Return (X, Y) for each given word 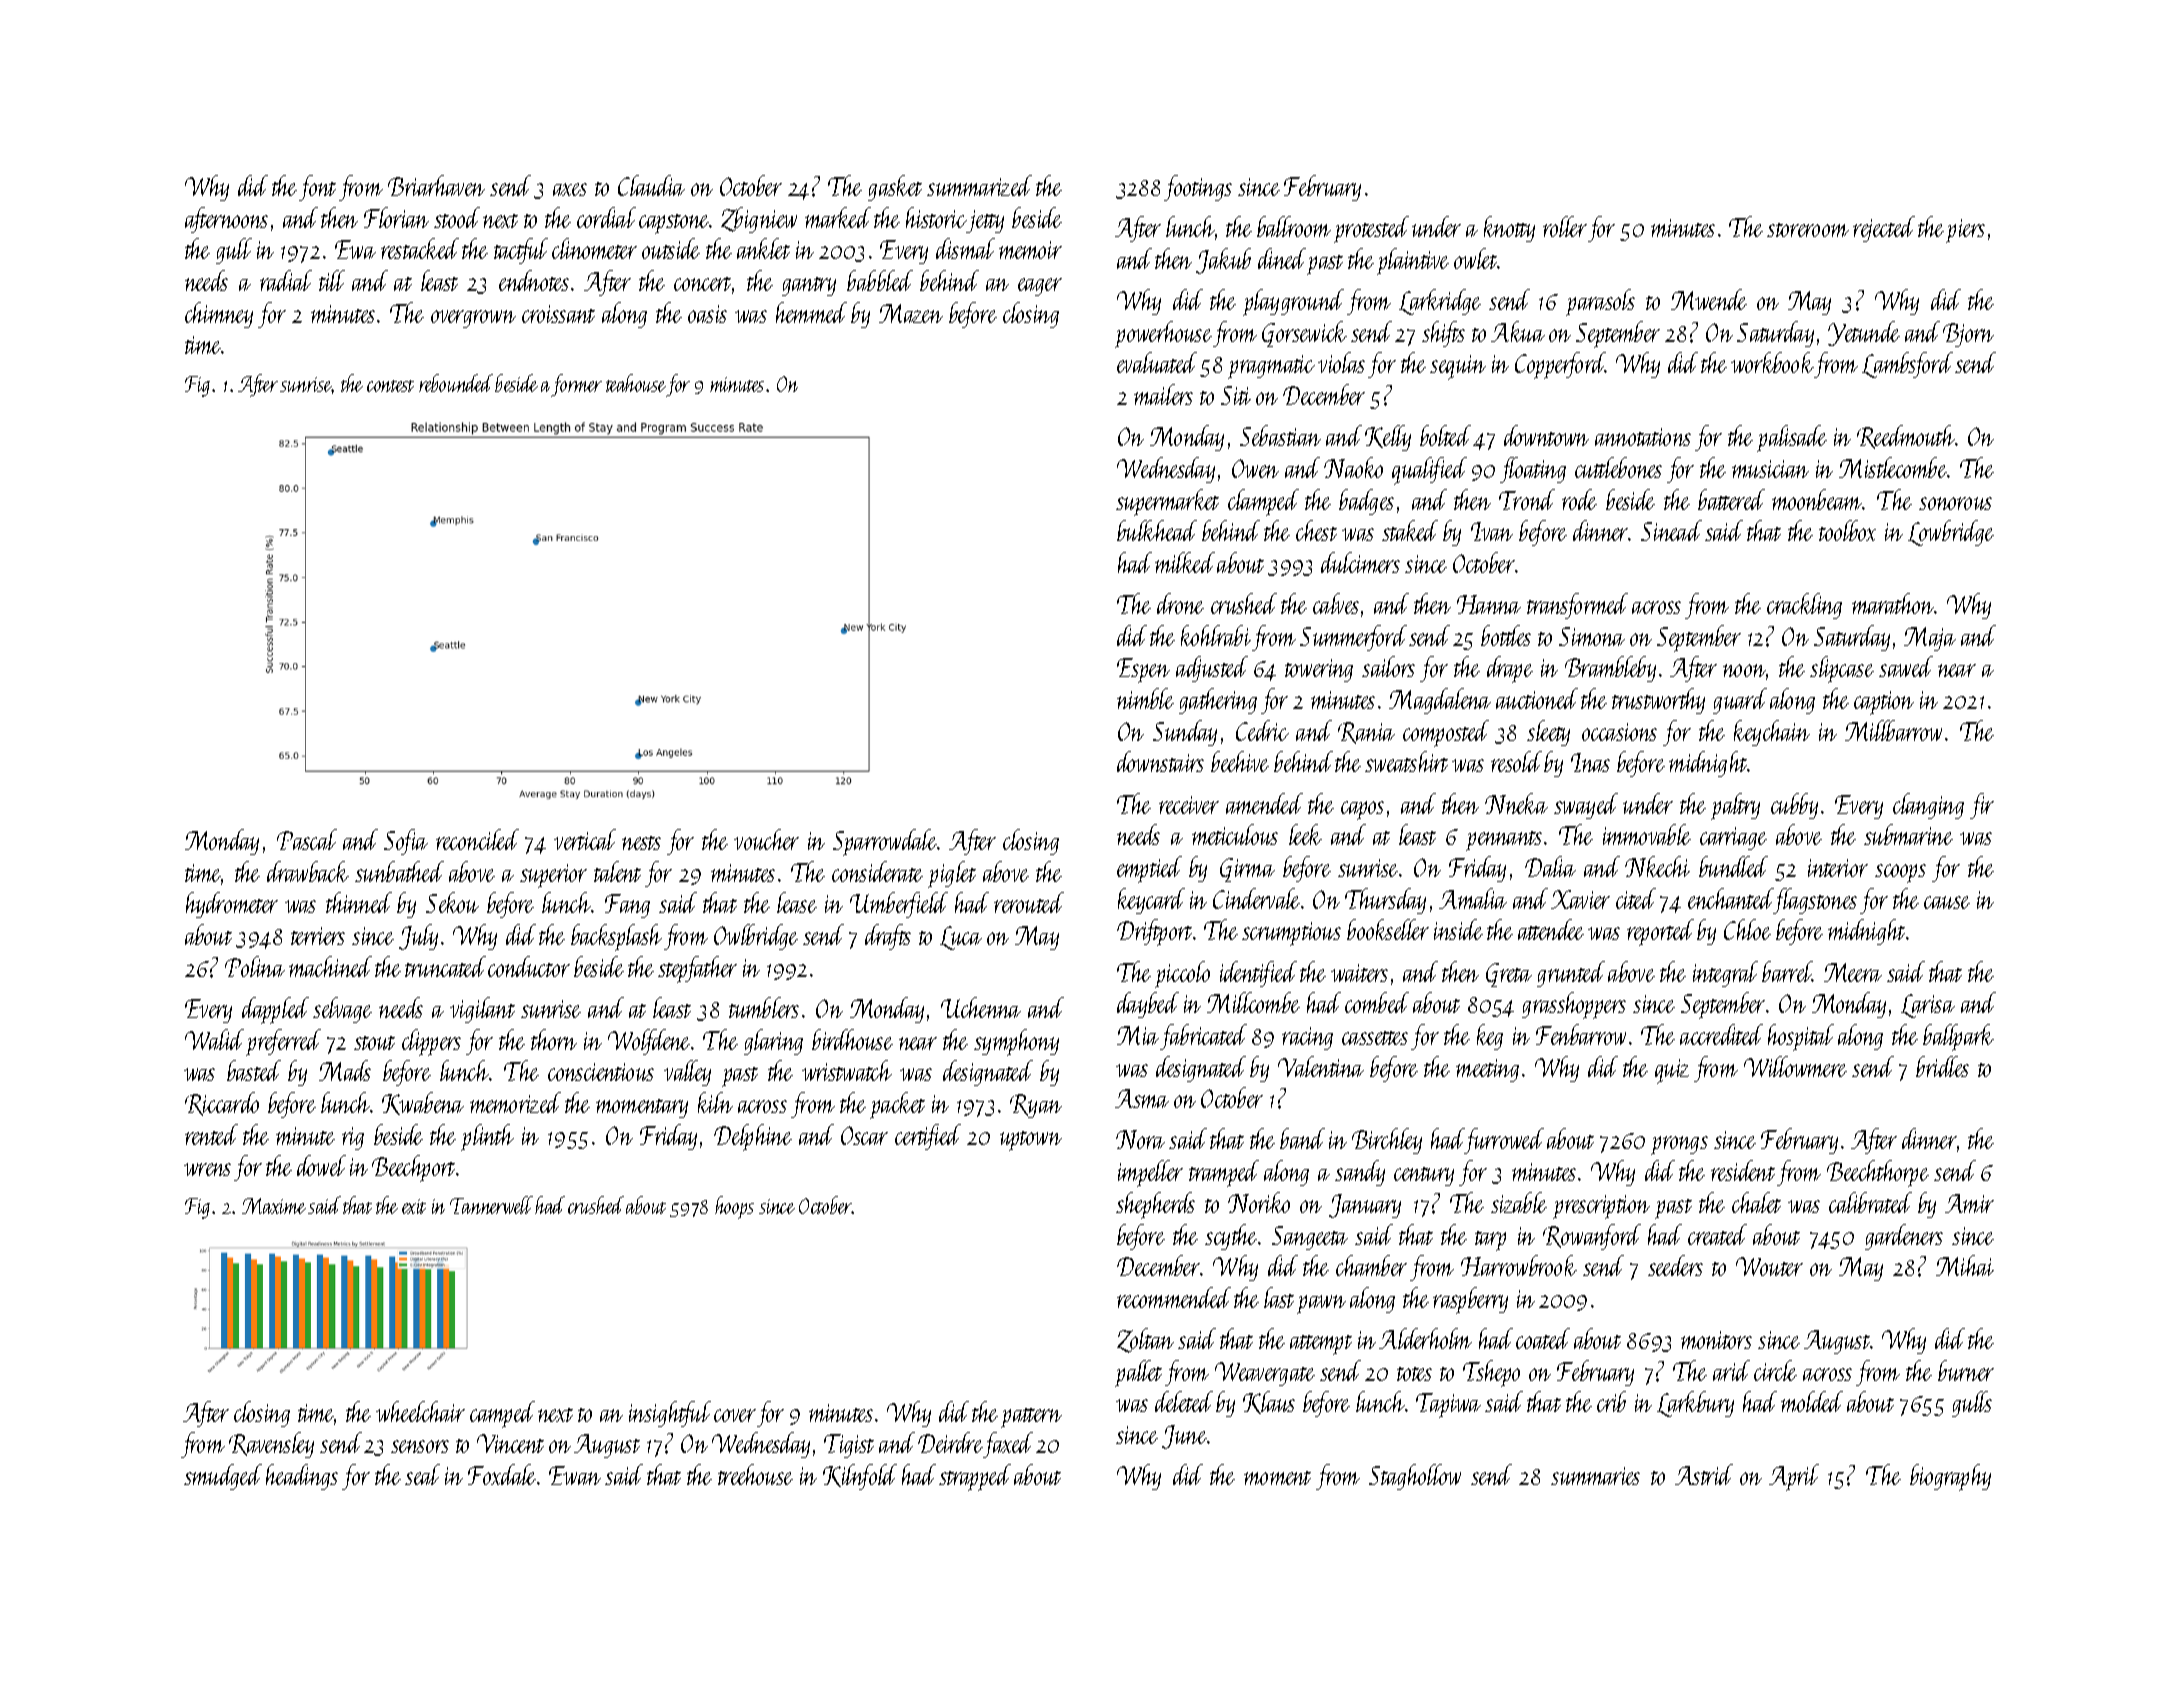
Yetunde (1864, 333)
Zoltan (1145, 1340)
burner (1966, 1370)
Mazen (911, 313)
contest (390, 386)
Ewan (575, 1475)
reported (1660, 932)
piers (1965, 231)
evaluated (1157, 362)
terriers (318, 936)
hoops (734, 1207)
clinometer (594, 248)
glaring (773, 1042)
